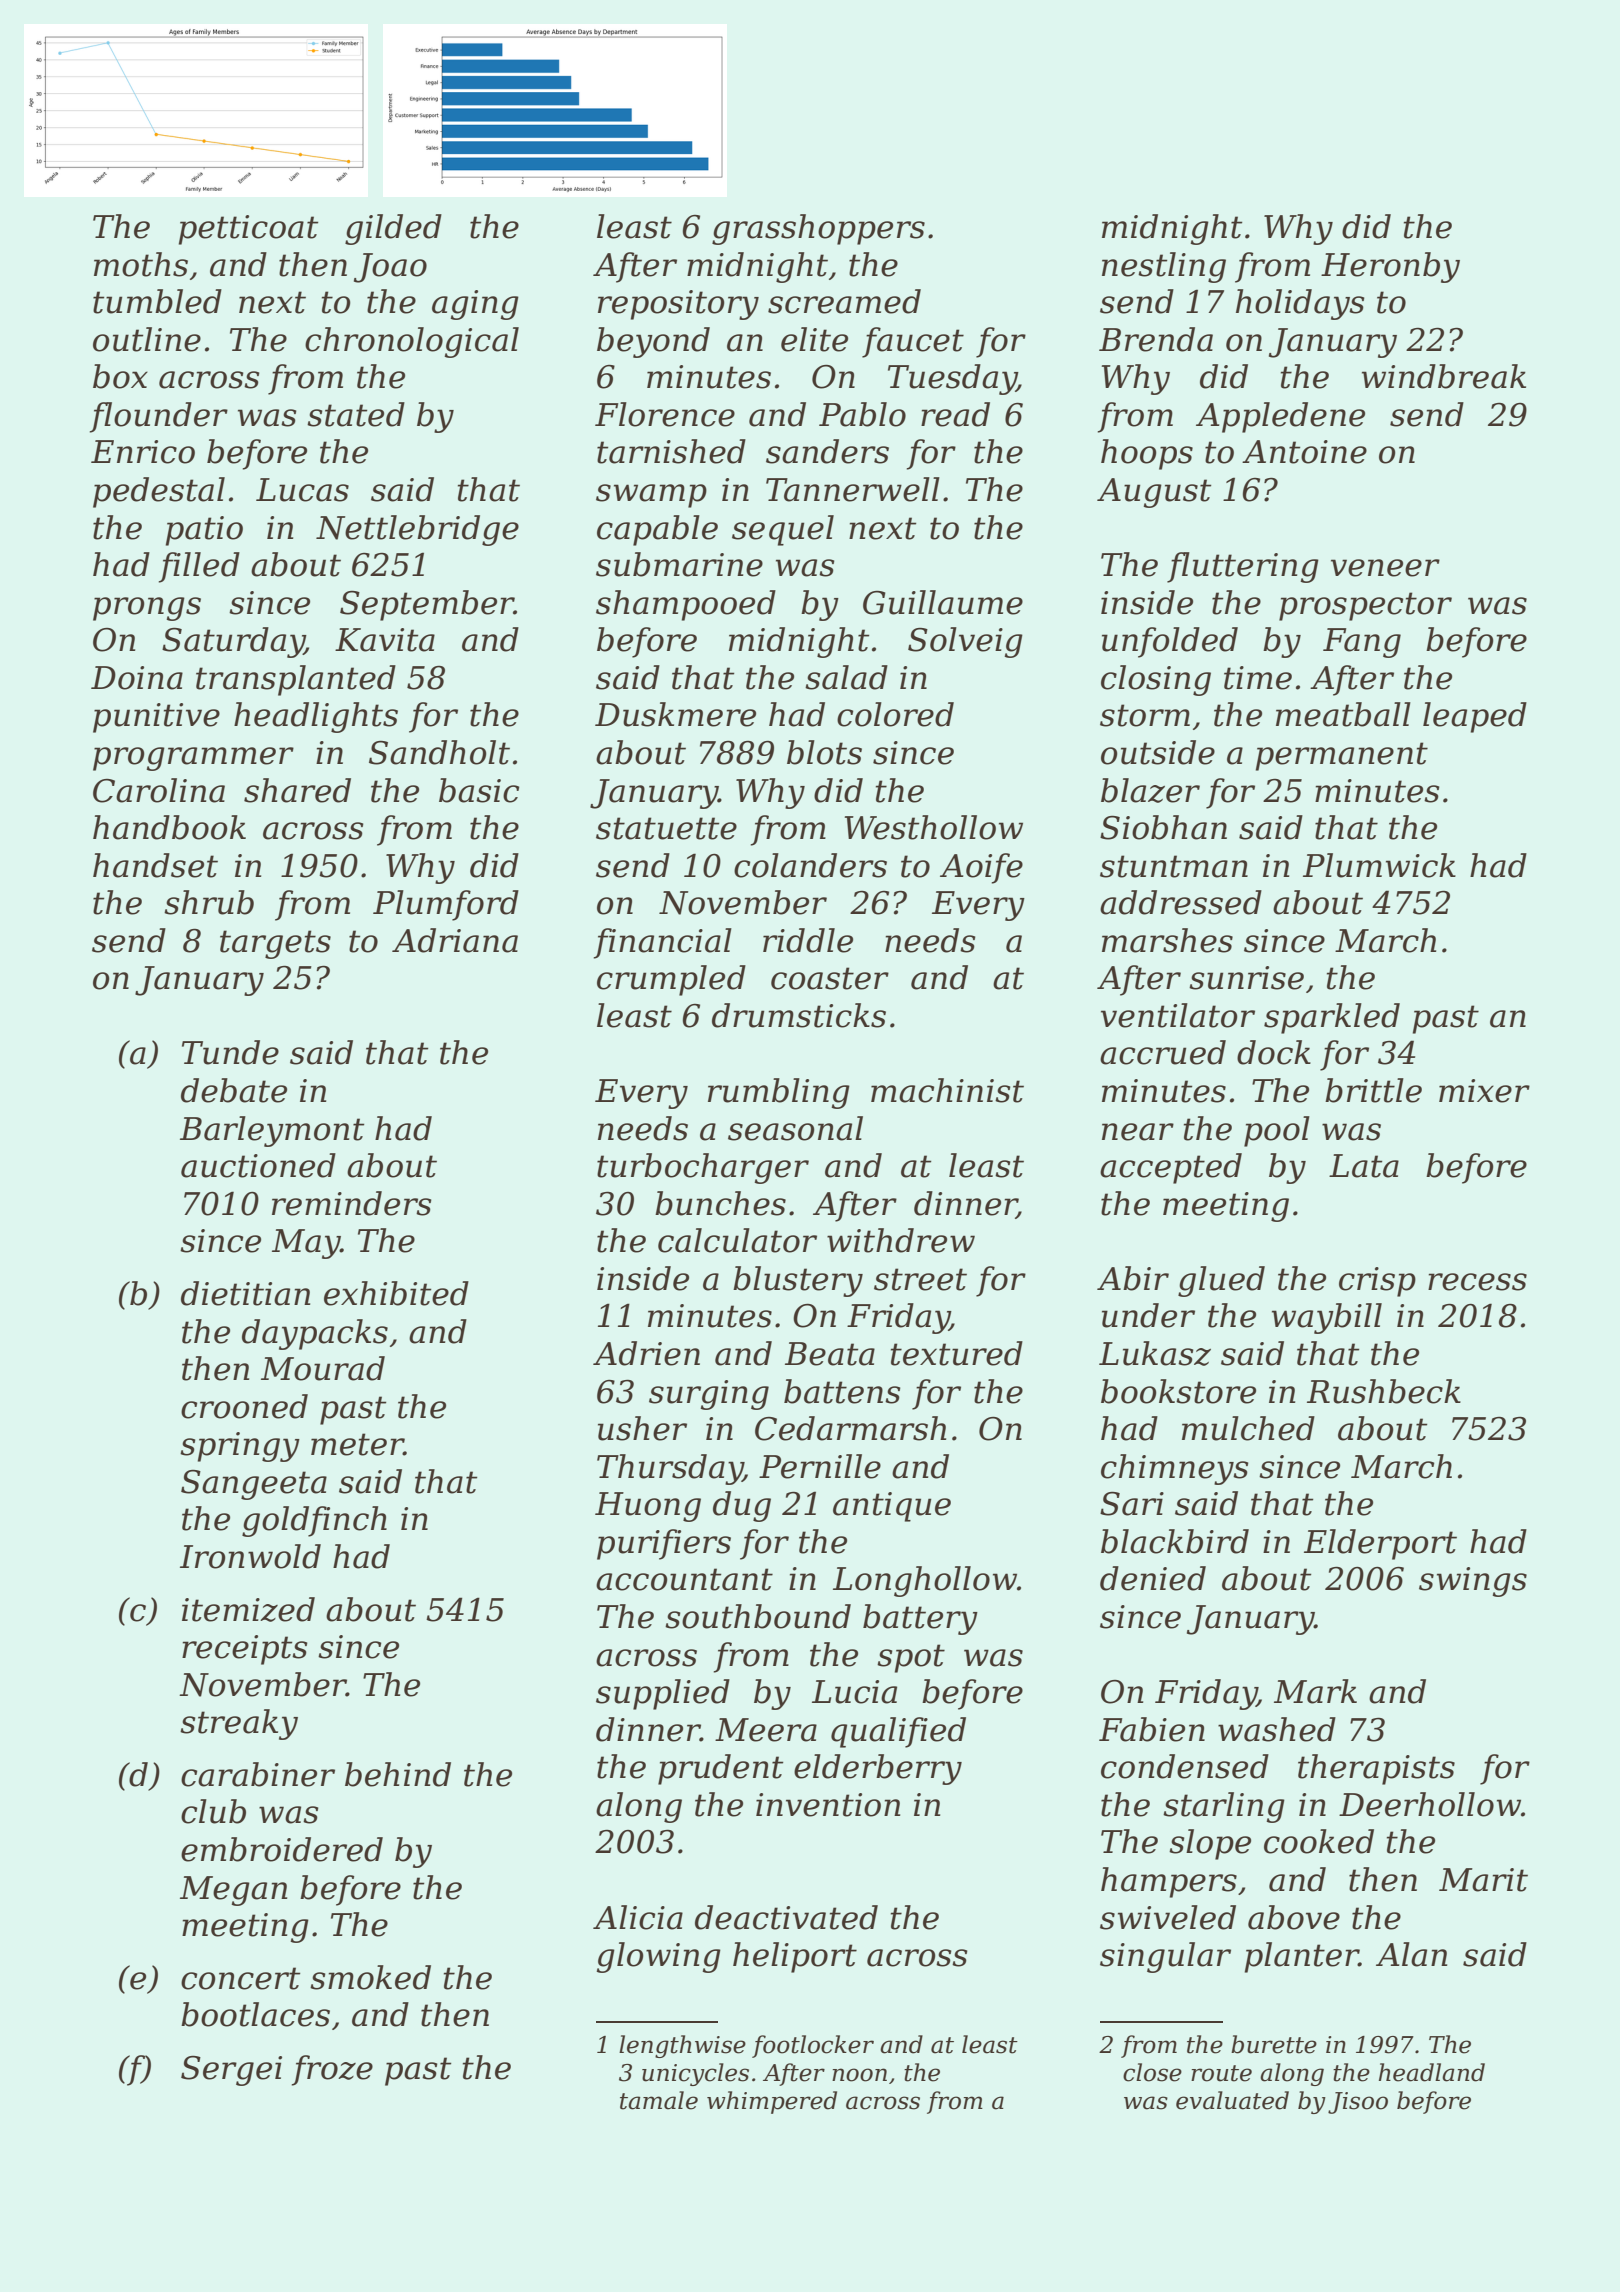  I want to click on financial, so click(663, 943).
